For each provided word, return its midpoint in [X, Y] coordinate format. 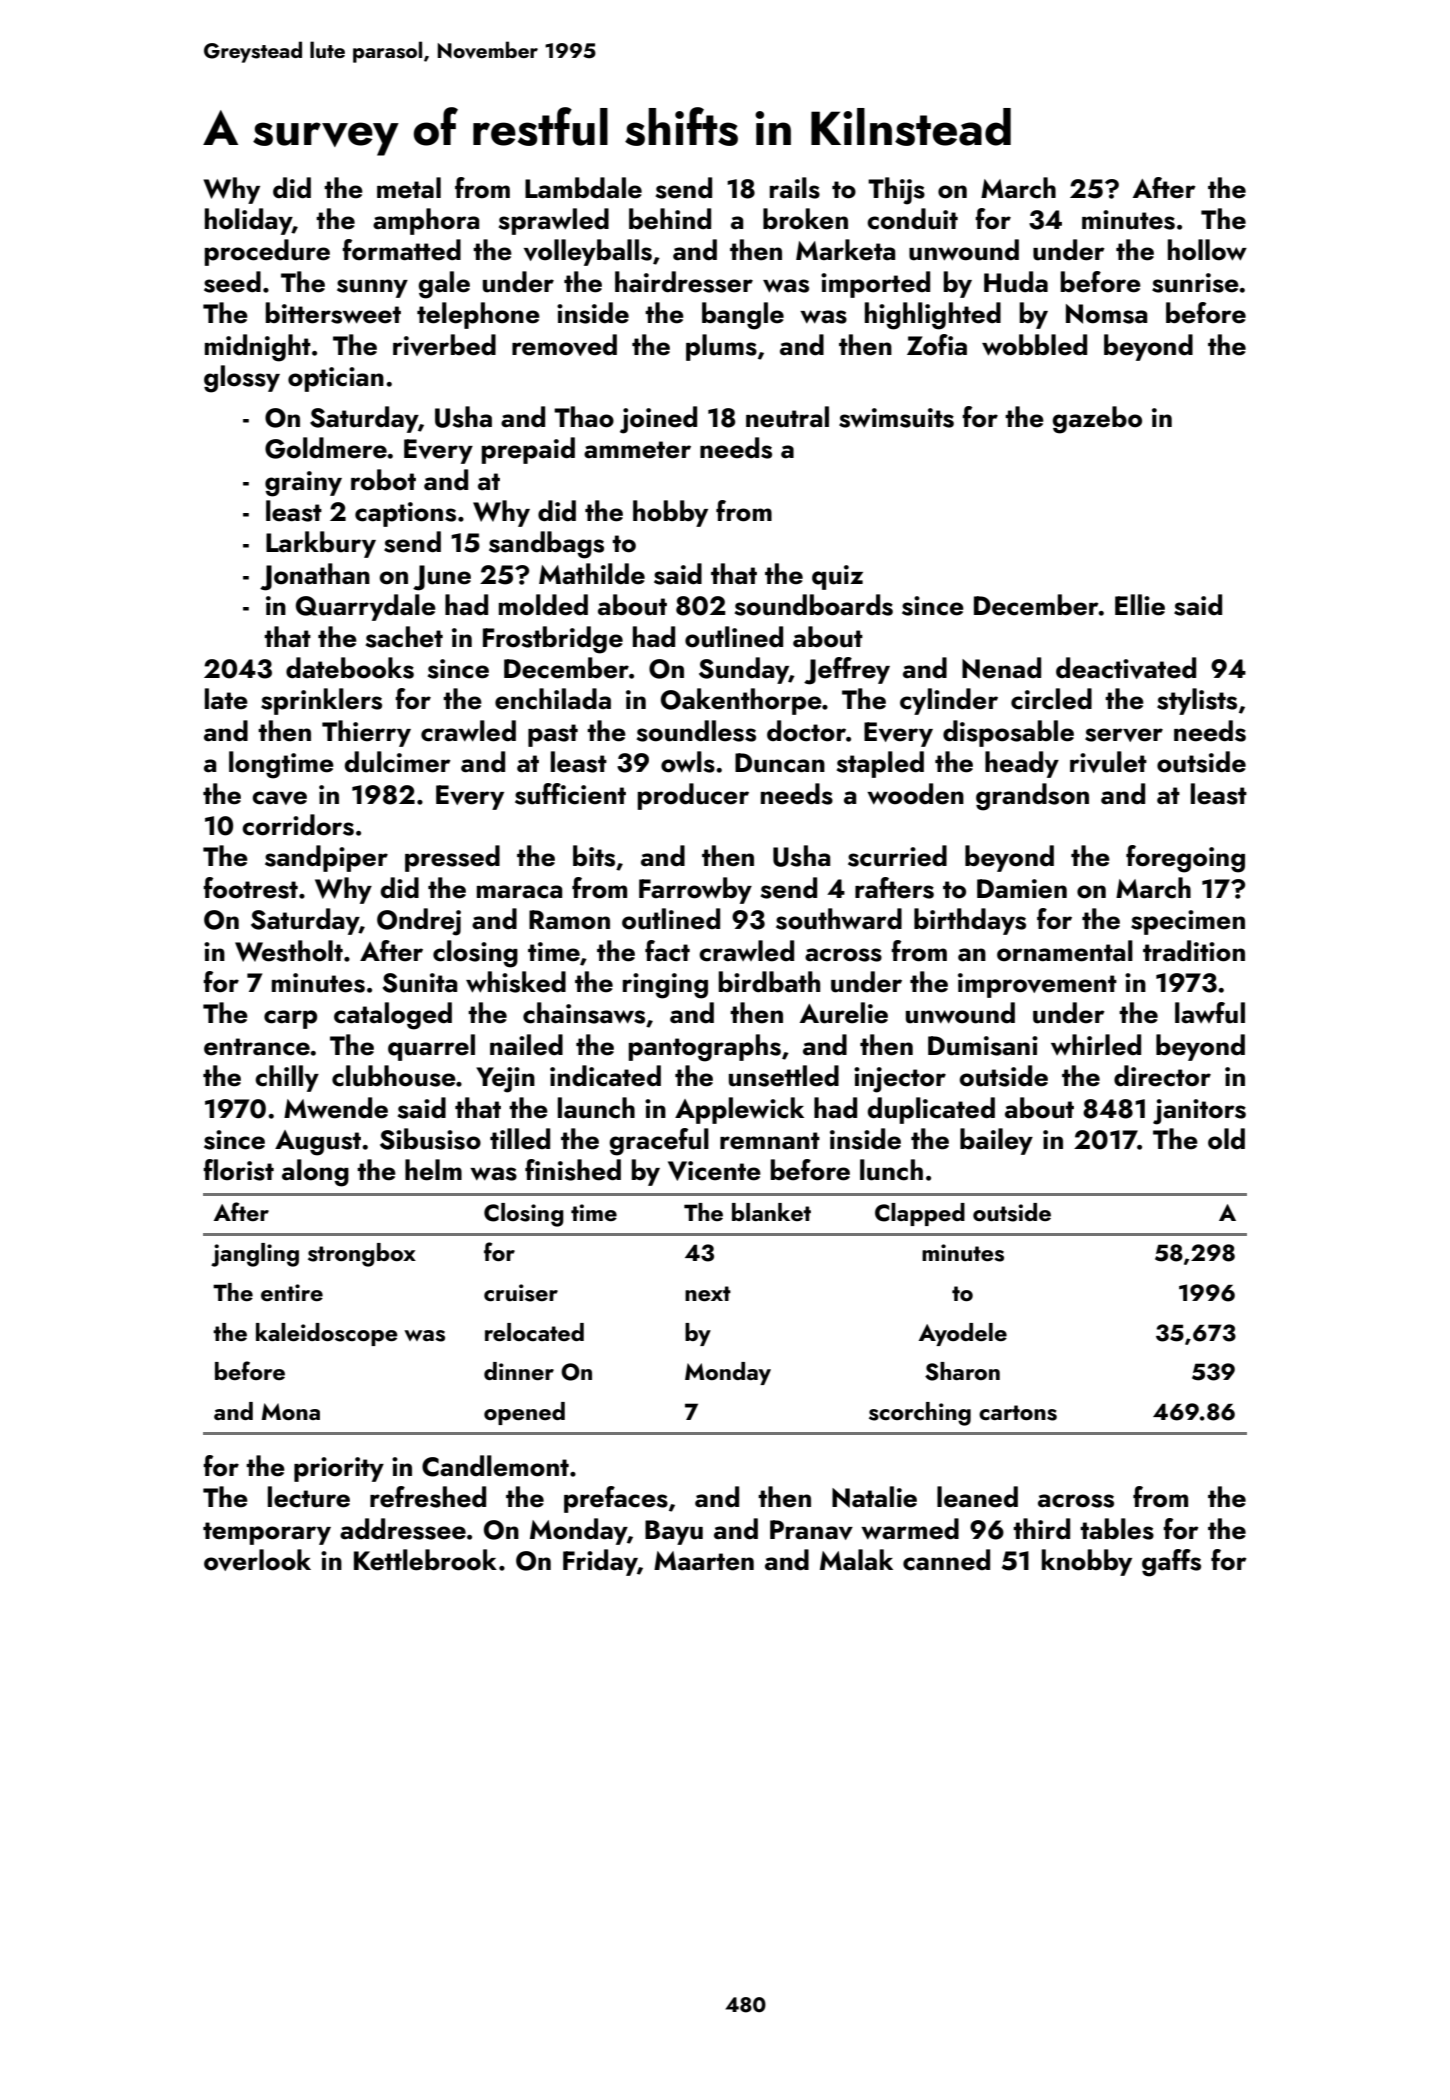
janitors [1199, 1112]
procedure [267, 252]
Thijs [896, 191]
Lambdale [583, 188]
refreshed [428, 1497]
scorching [920, 1414]
